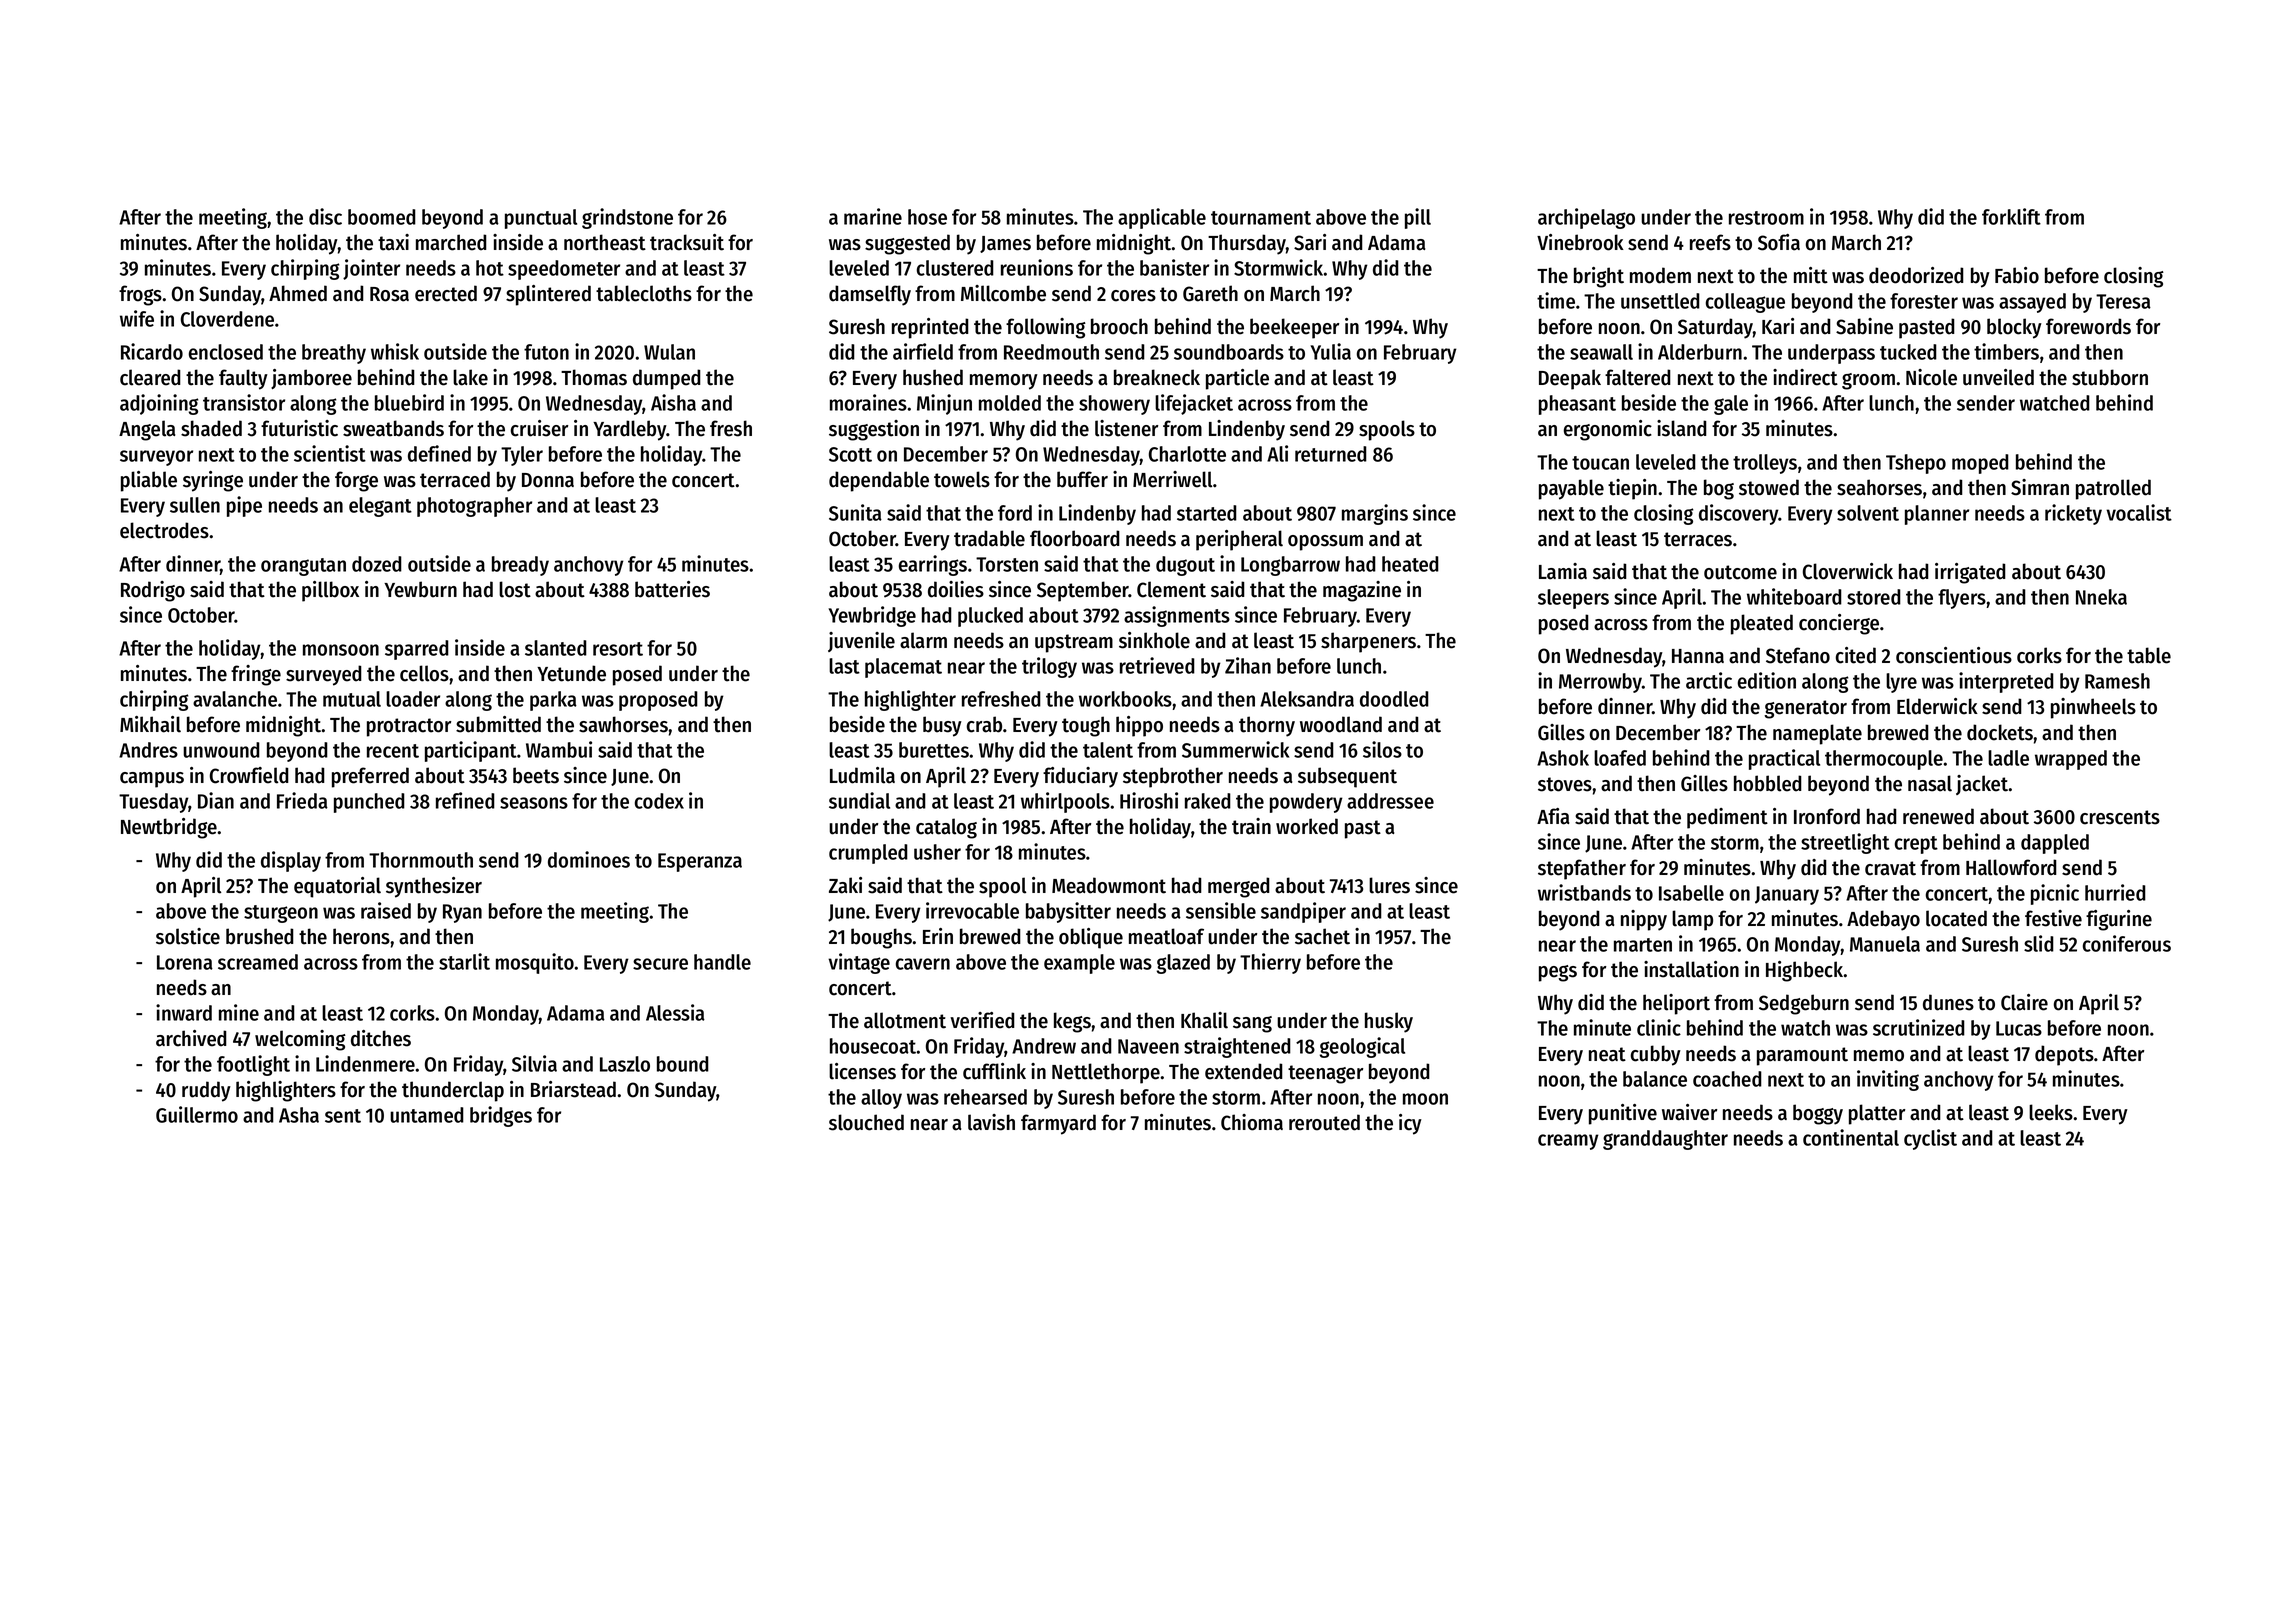 The image size is (2292, 1620). What do you see at coordinates (1765, 464) in the screenshot?
I see `trolleys` at bounding box center [1765, 464].
